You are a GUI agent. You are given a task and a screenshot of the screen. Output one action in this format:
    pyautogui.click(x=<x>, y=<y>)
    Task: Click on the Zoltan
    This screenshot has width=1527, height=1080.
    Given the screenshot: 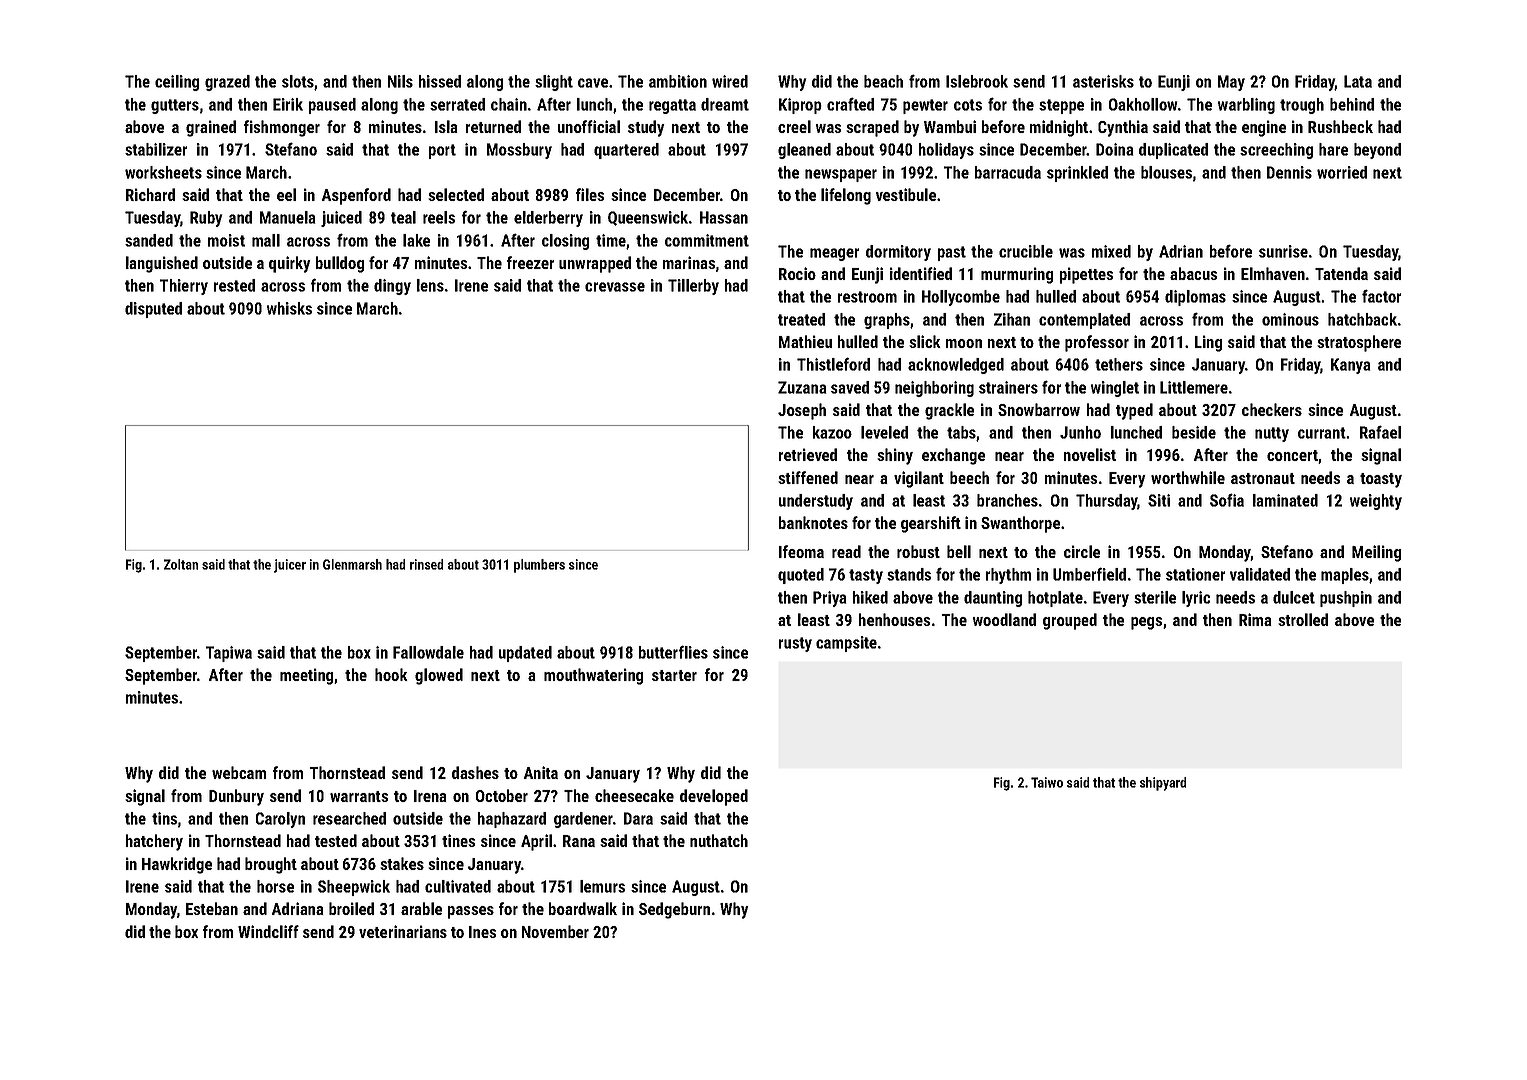 What is the action you would take?
    pyautogui.click(x=181, y=564)
